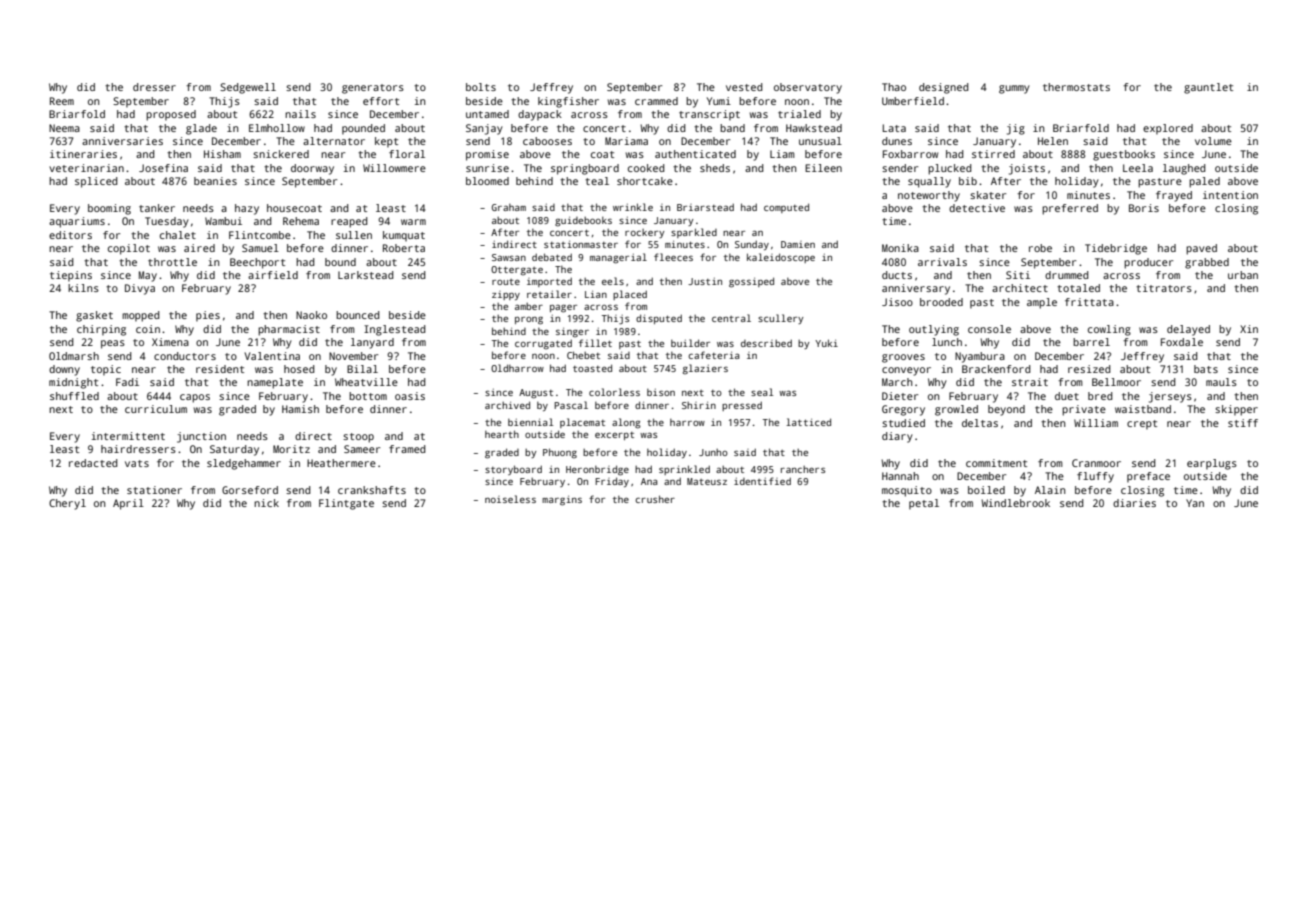 The width and height of the image is (1308, 924). What do you see at coordinates (340, 262) in the image?
I see `bound` at bounding box center [340, 262].
